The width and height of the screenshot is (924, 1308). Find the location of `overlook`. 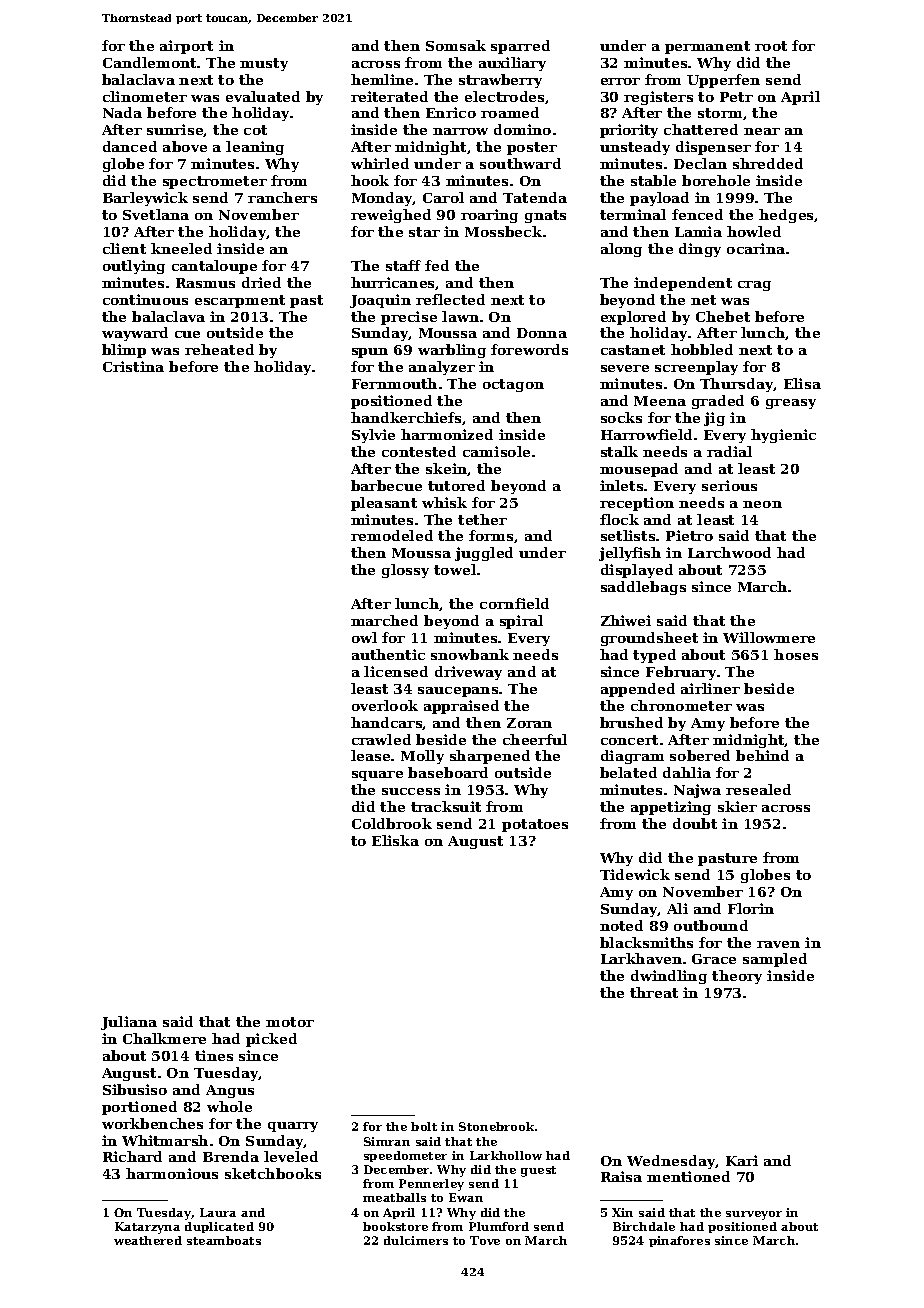

overlook is located at coordinates (385, 705).
